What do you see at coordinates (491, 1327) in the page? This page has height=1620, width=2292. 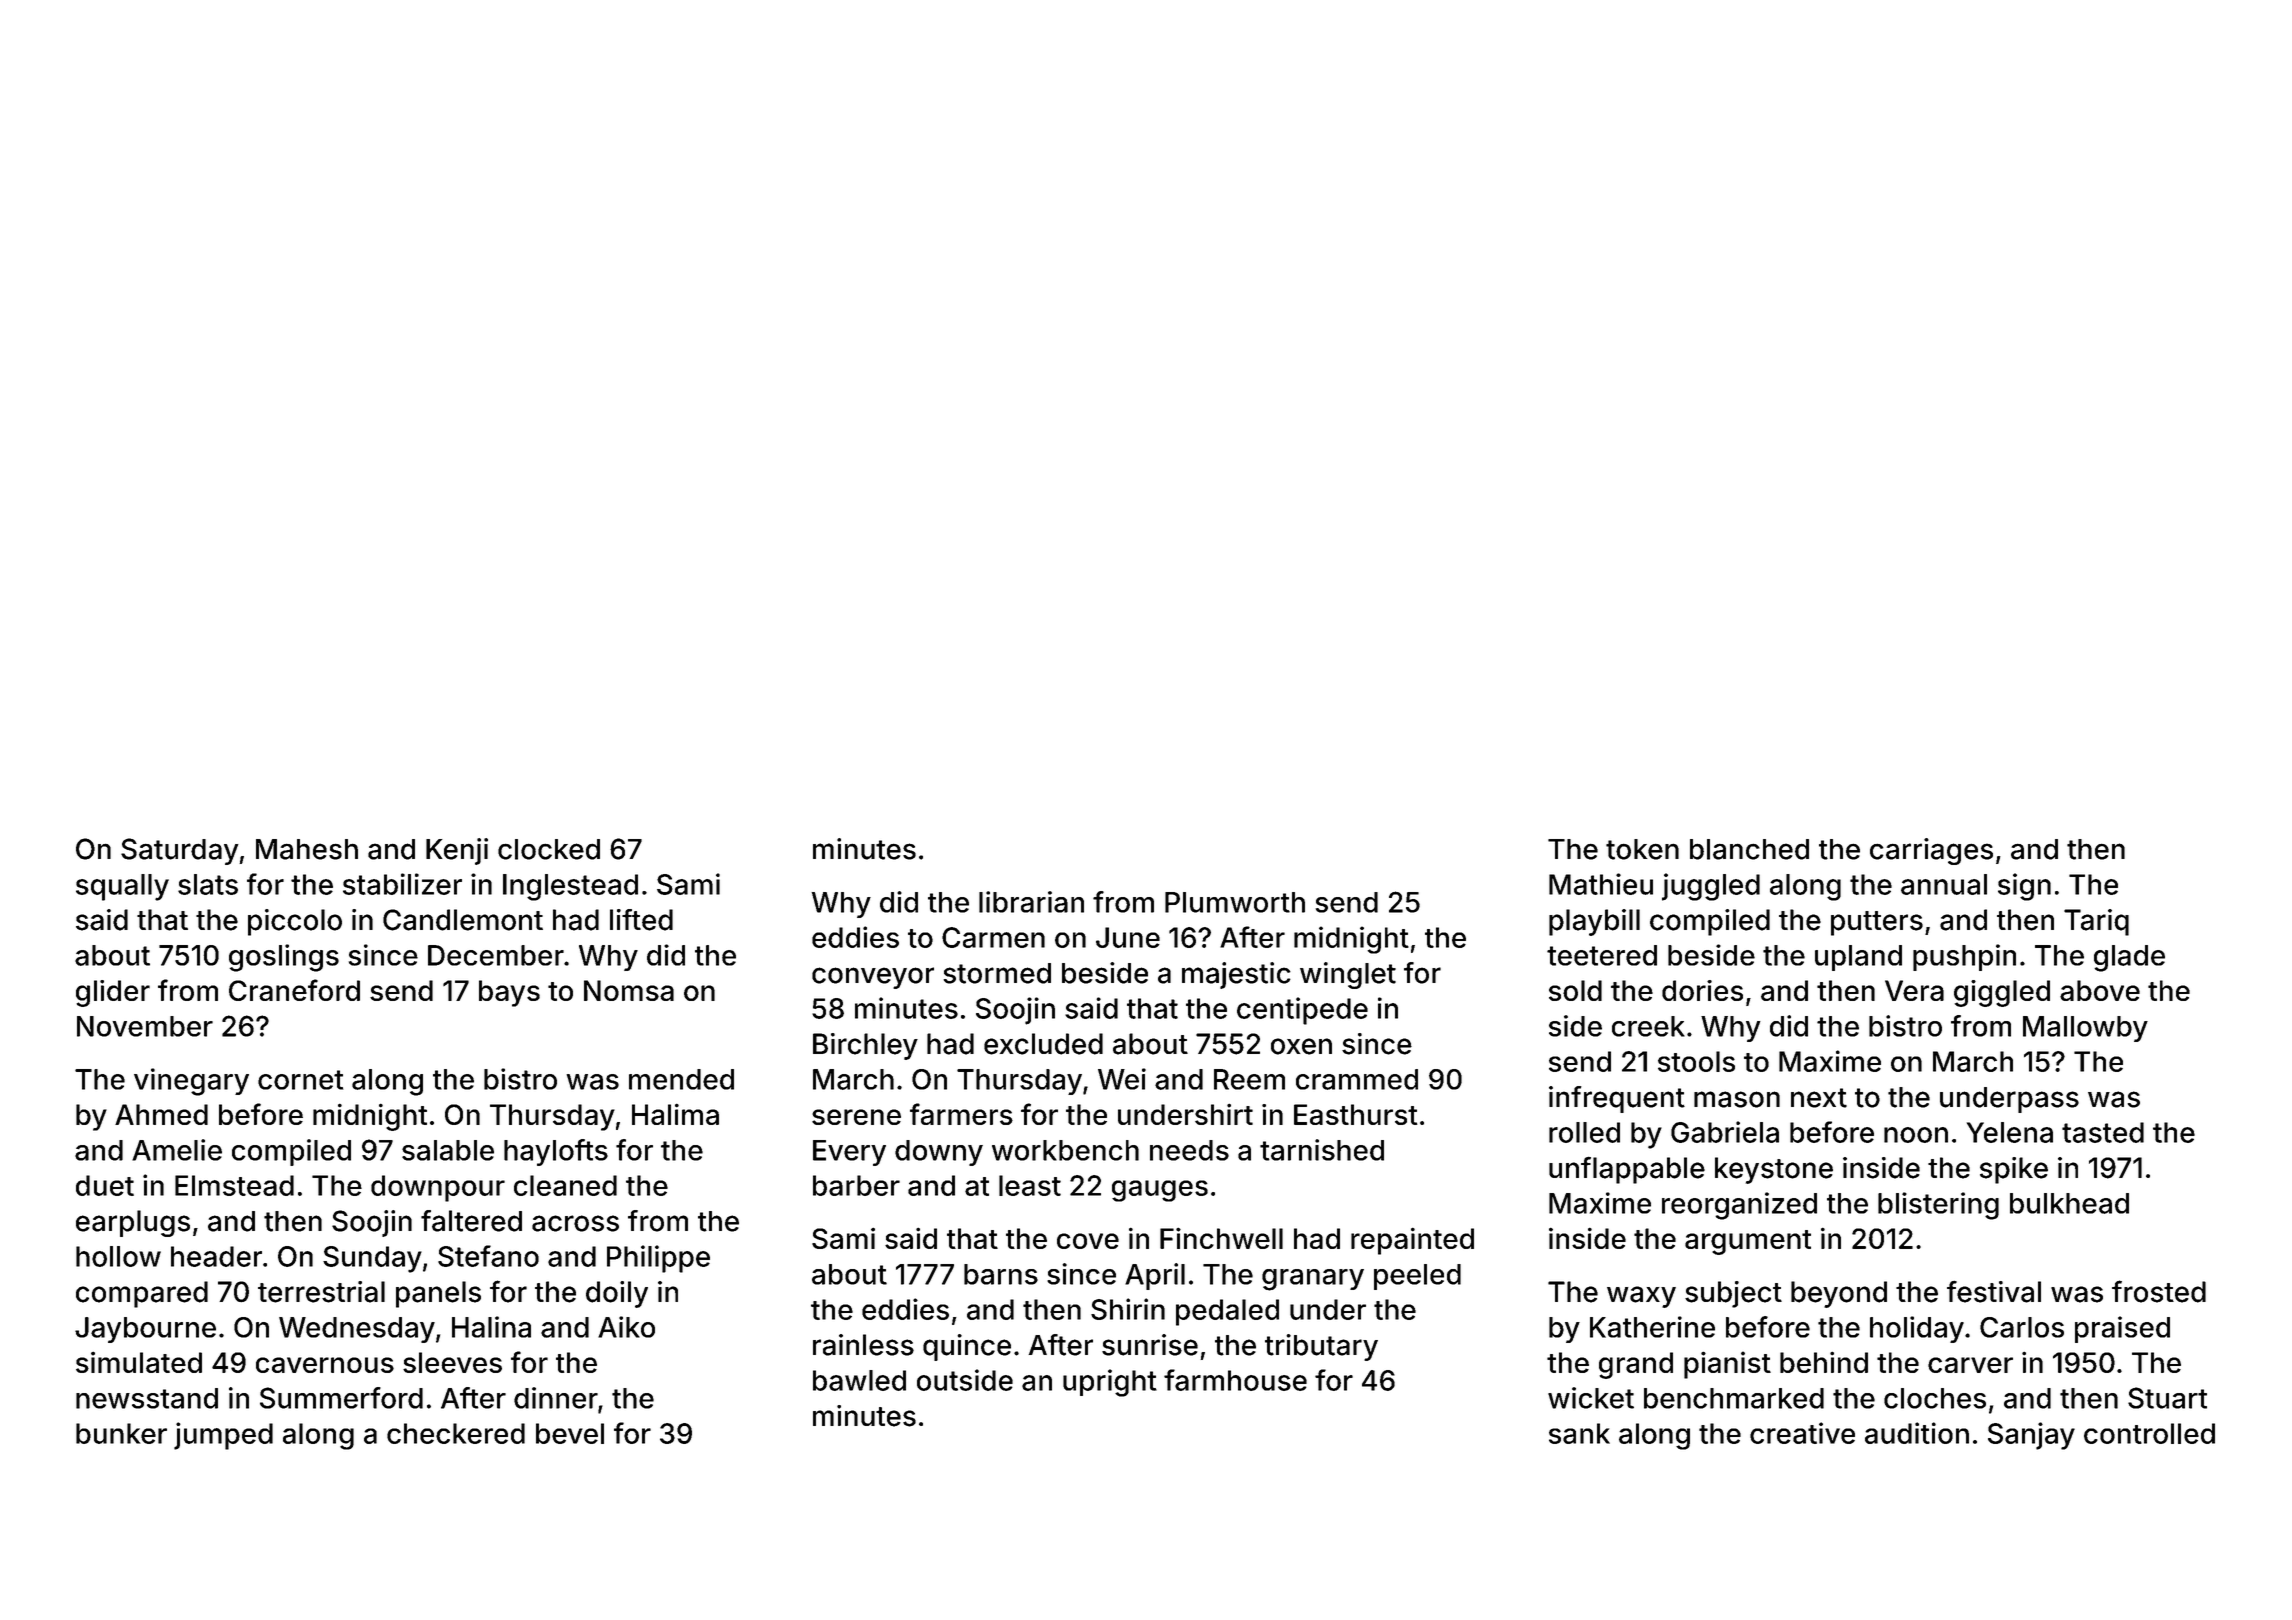 I see `Halina` at bounding box center [491, 1327].
